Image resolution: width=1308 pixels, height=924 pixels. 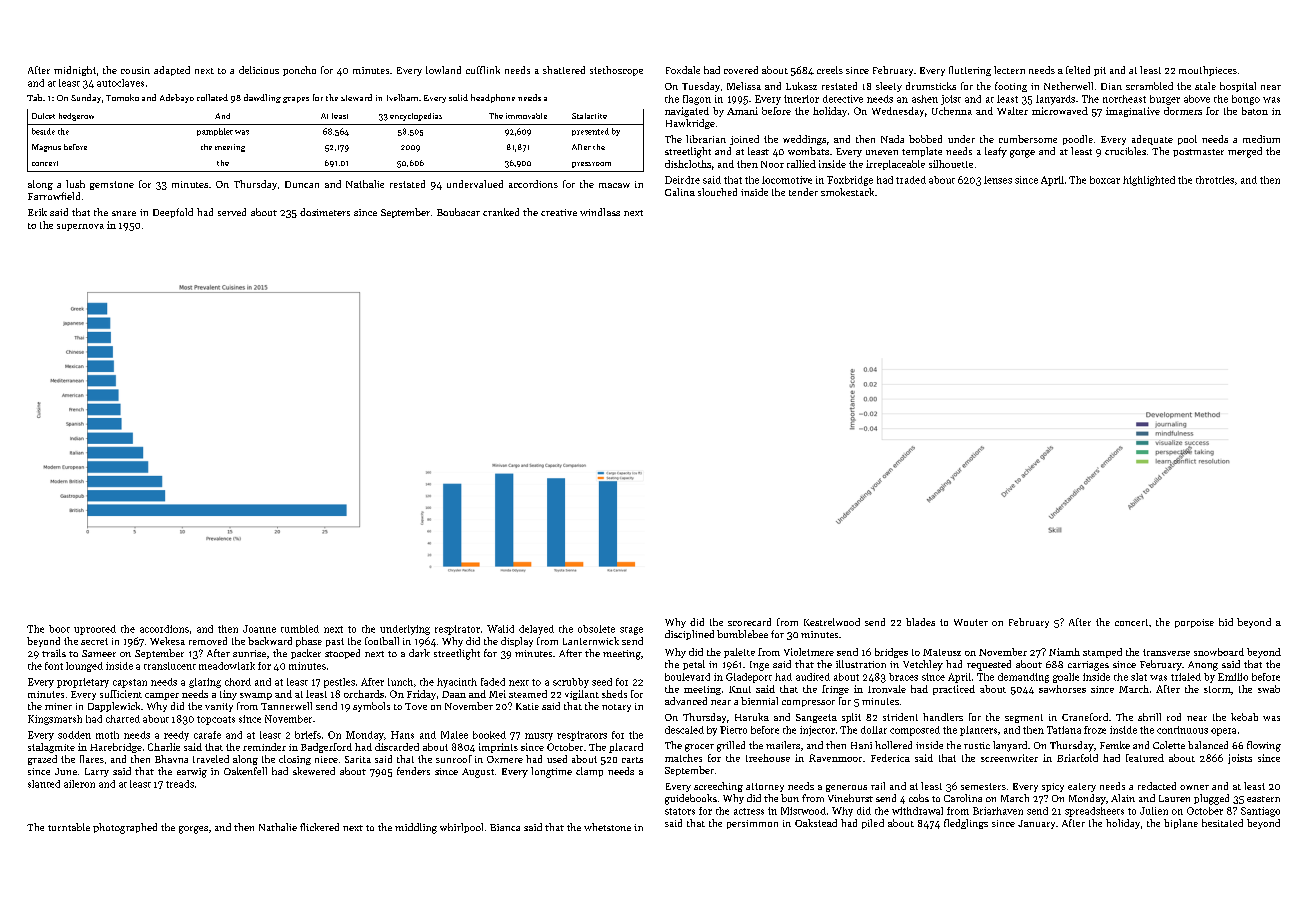 What do you see at coordinates (443, 70) in the image?
I see `lowland` at bounding box center [443, 70].
